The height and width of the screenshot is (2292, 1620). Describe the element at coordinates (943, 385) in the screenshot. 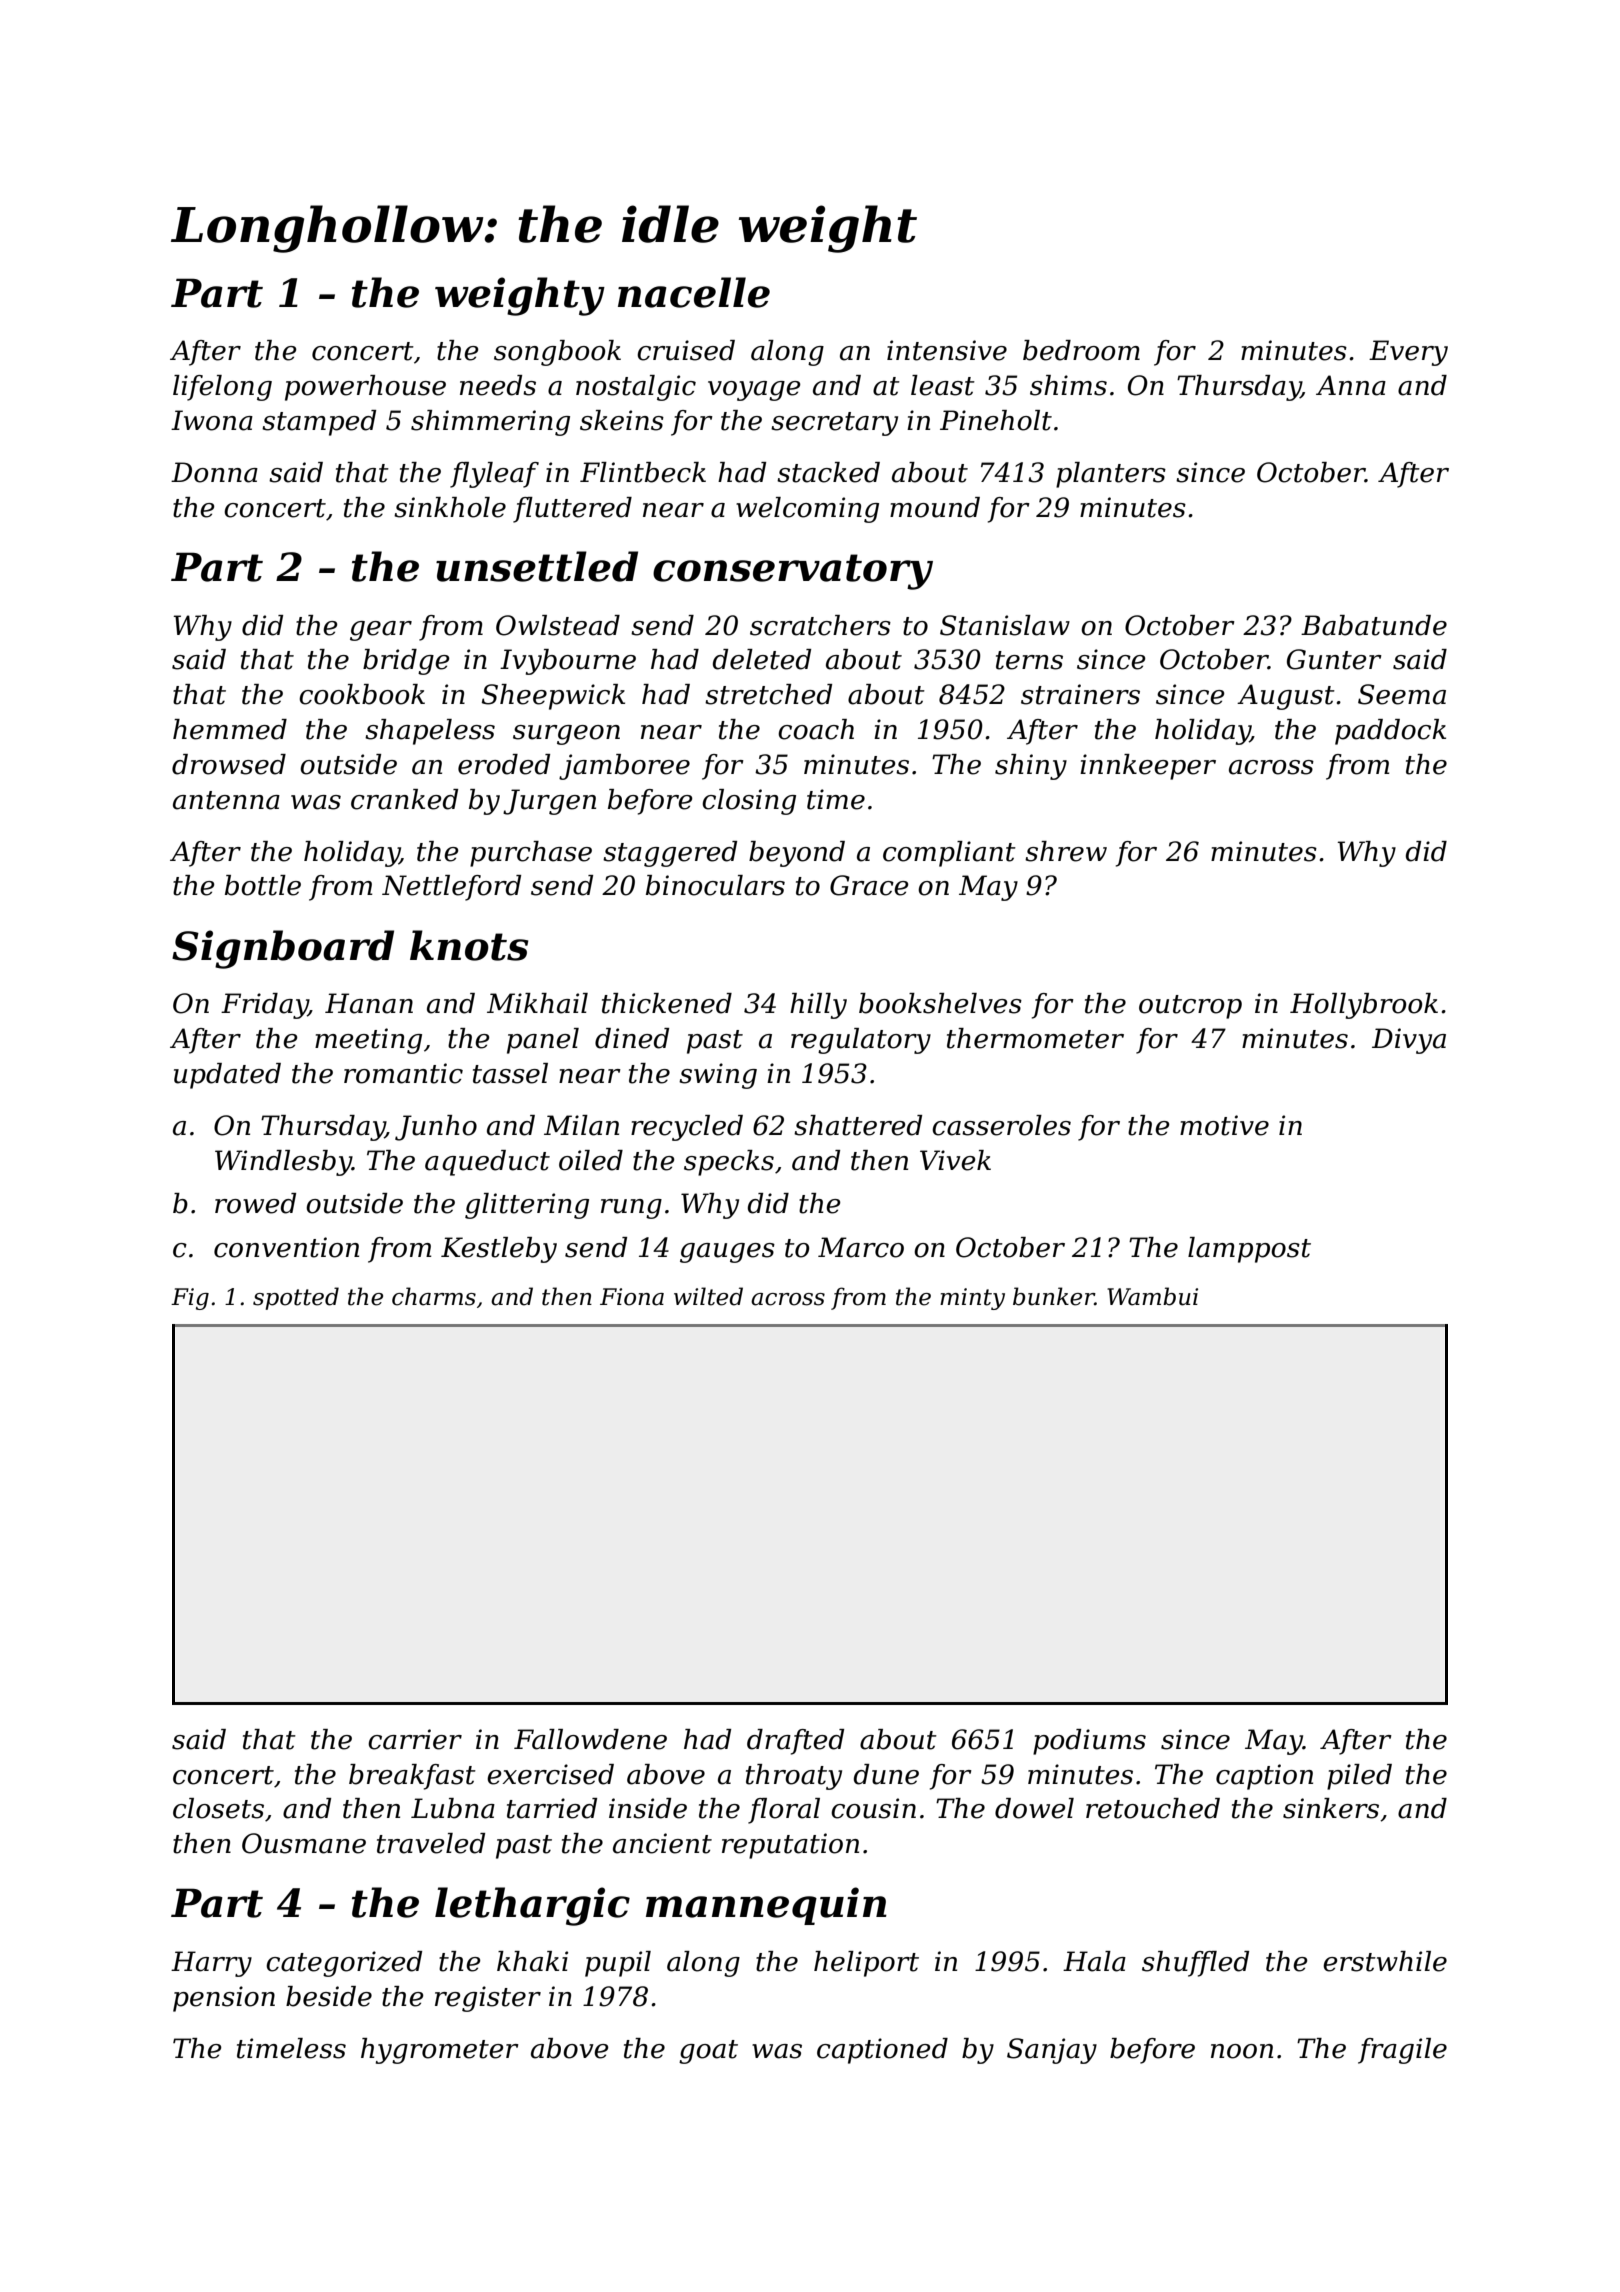

I see `least` at that location.
